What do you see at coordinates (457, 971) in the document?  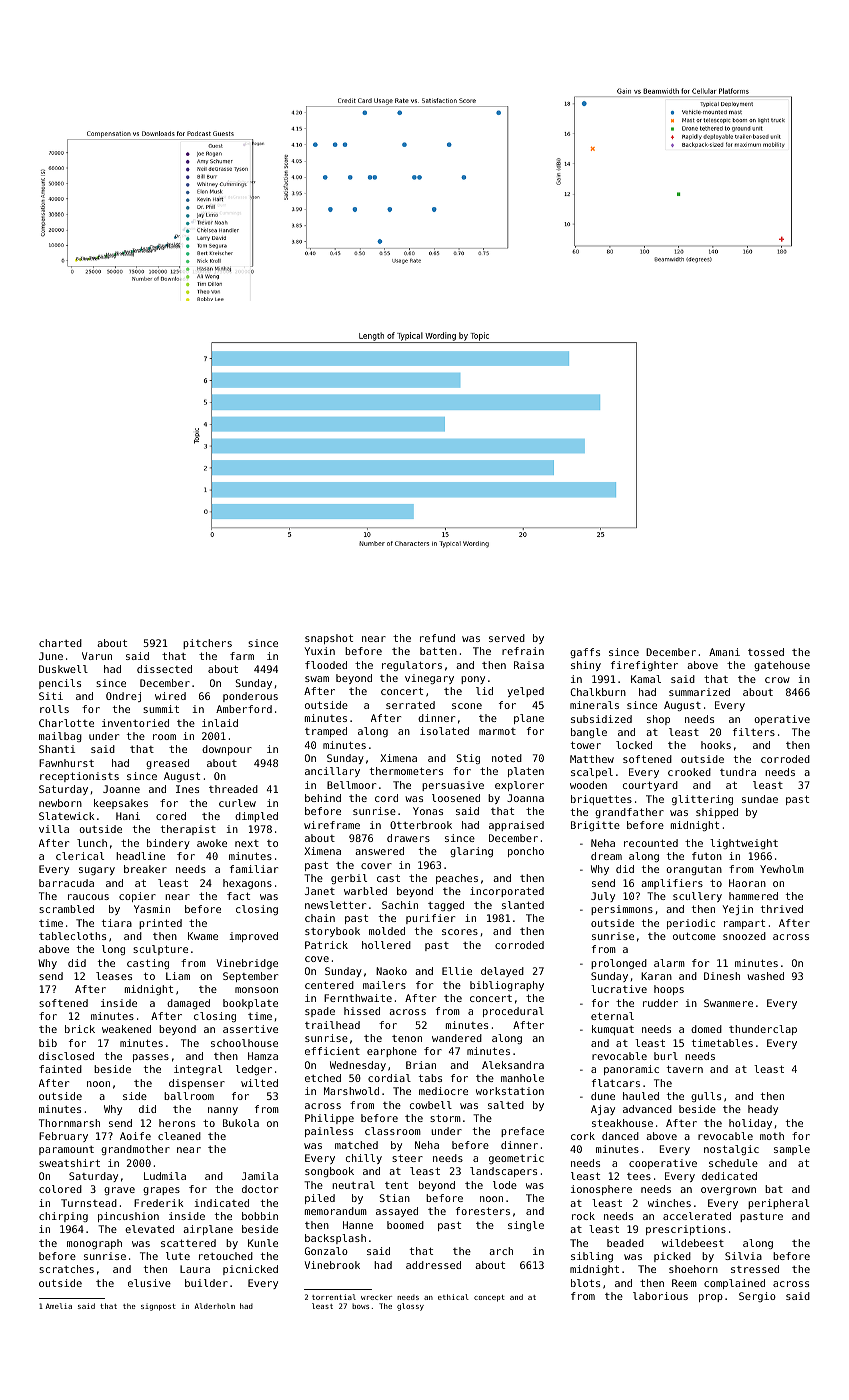 I see `Ellie` at bounding box center [457, 971].
